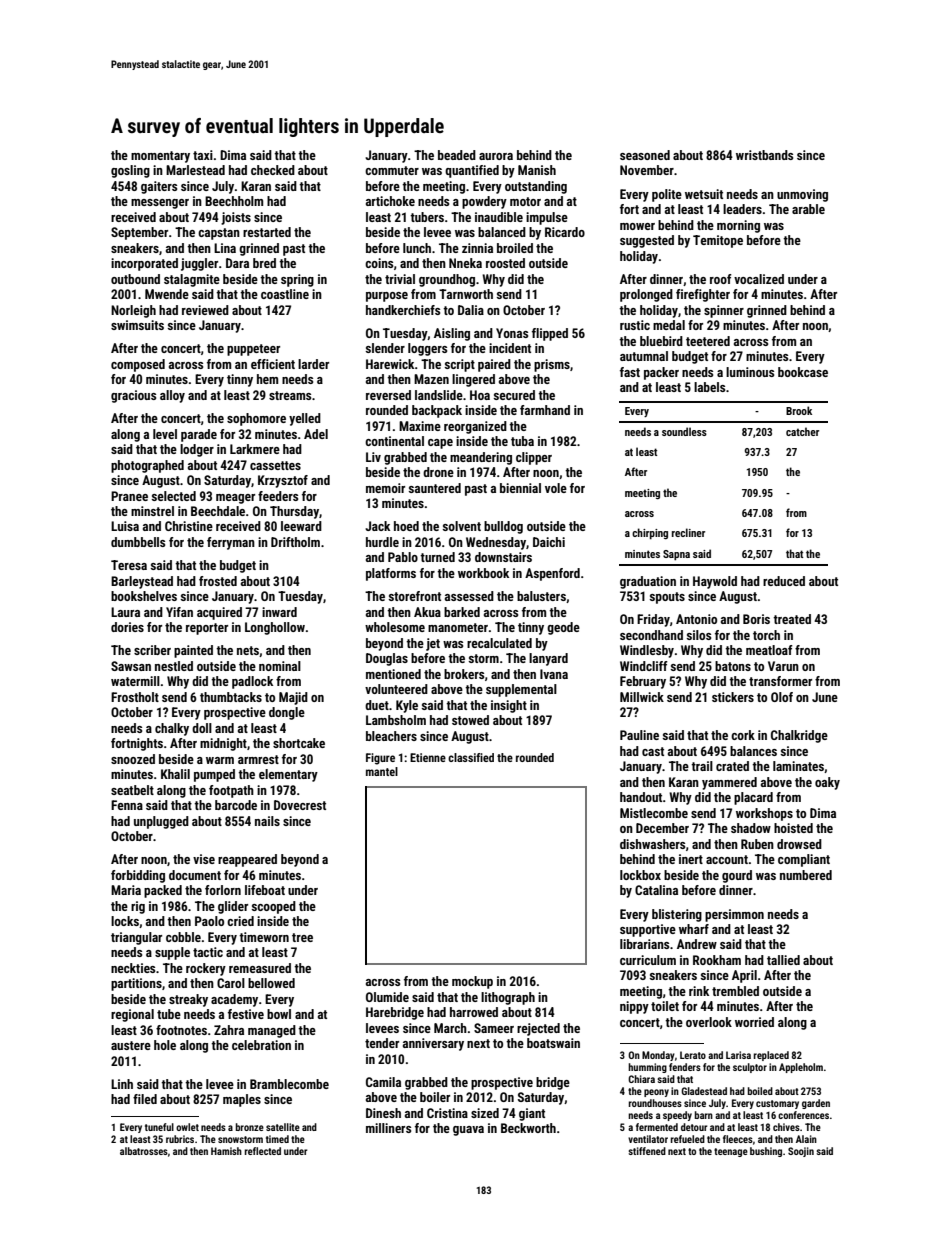 This screenshot has height=1233, width=952. I want to click on mentioned, so click(393, 674).
